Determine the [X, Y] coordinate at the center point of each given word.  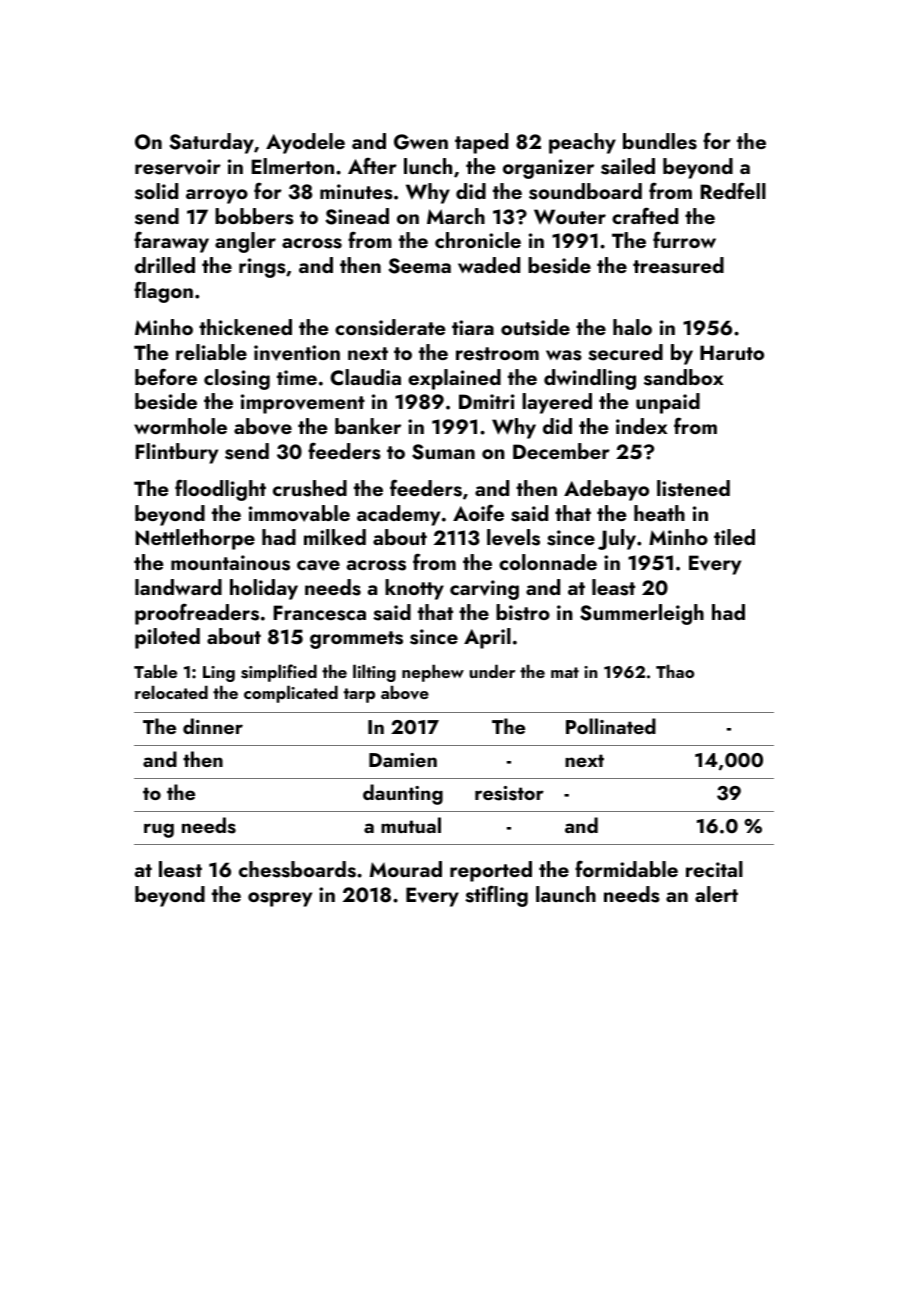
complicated [291, 694]
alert [716, 894]
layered [557, 403]
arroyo [217, 196]
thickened [245, 327]
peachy [582, 143]
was [564, 355]
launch [566, 894]
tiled [734, 537]
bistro [523, 612]
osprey [280, 899]
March [456, 216]
